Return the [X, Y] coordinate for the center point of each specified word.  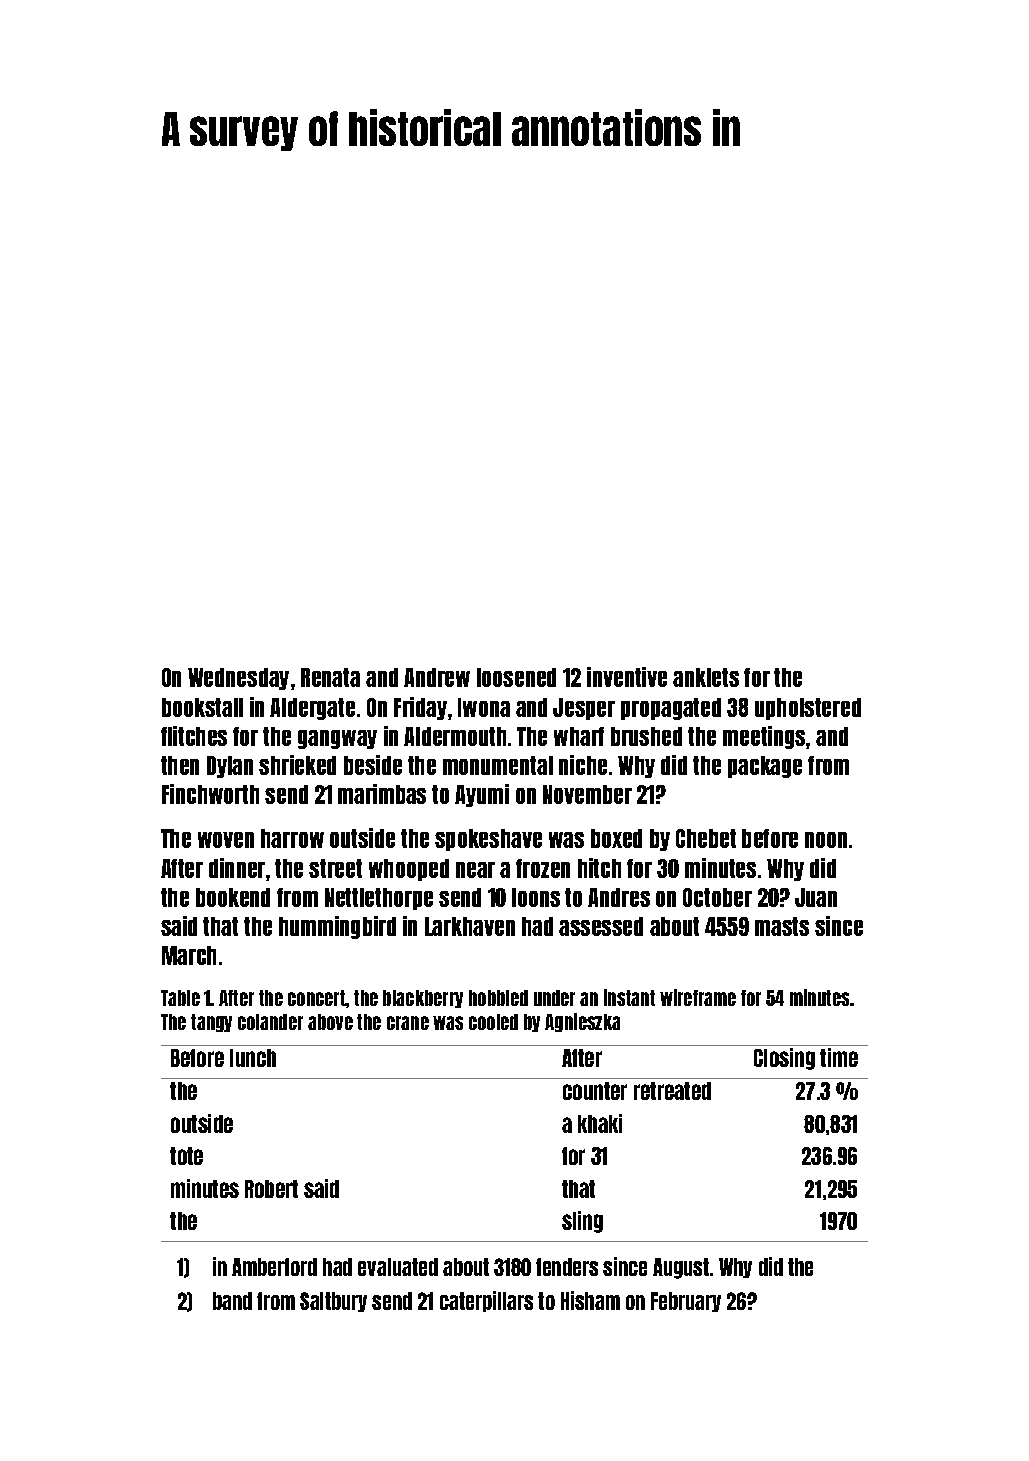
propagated [671, 709]
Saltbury [333, 1302]
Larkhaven [470, 926]
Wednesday [238, 679]
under [554, 998]
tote [186, 1156]
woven [226, 840]
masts [782, 926]
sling [582, 1222]
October [717, 897]
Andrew [437, 677]
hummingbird [337, 927]
